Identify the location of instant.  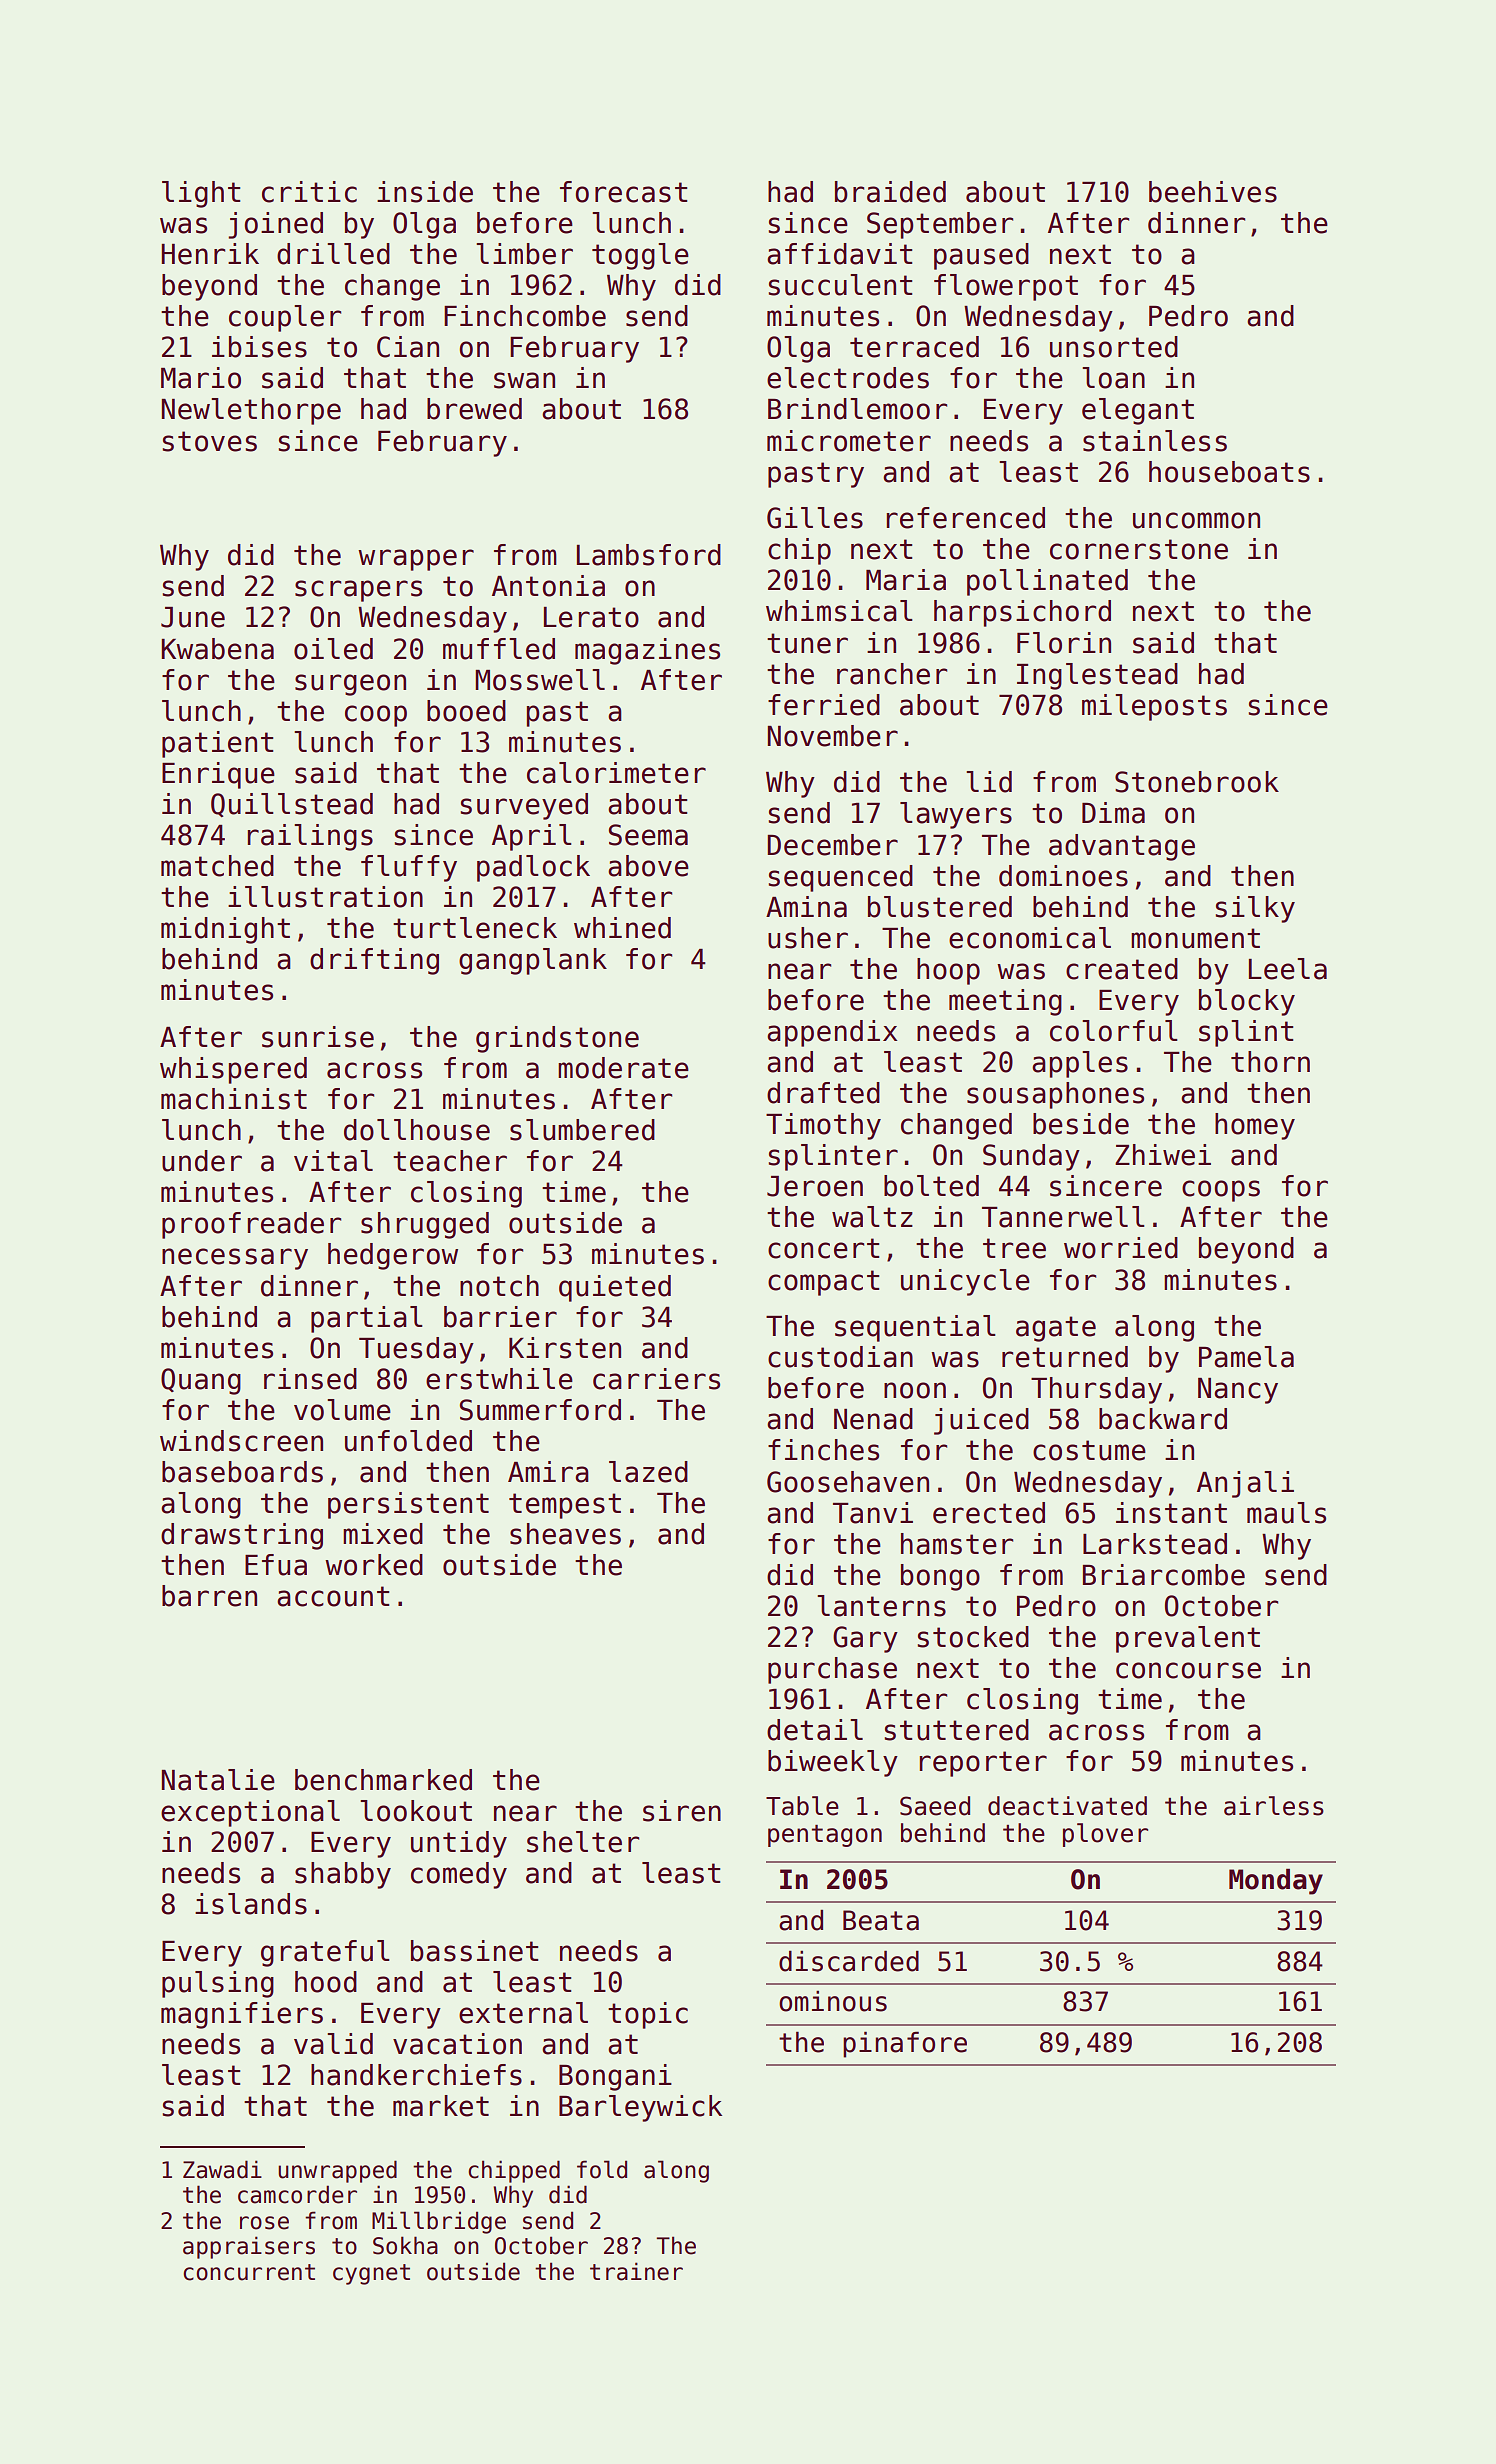
(1171, 1513).
